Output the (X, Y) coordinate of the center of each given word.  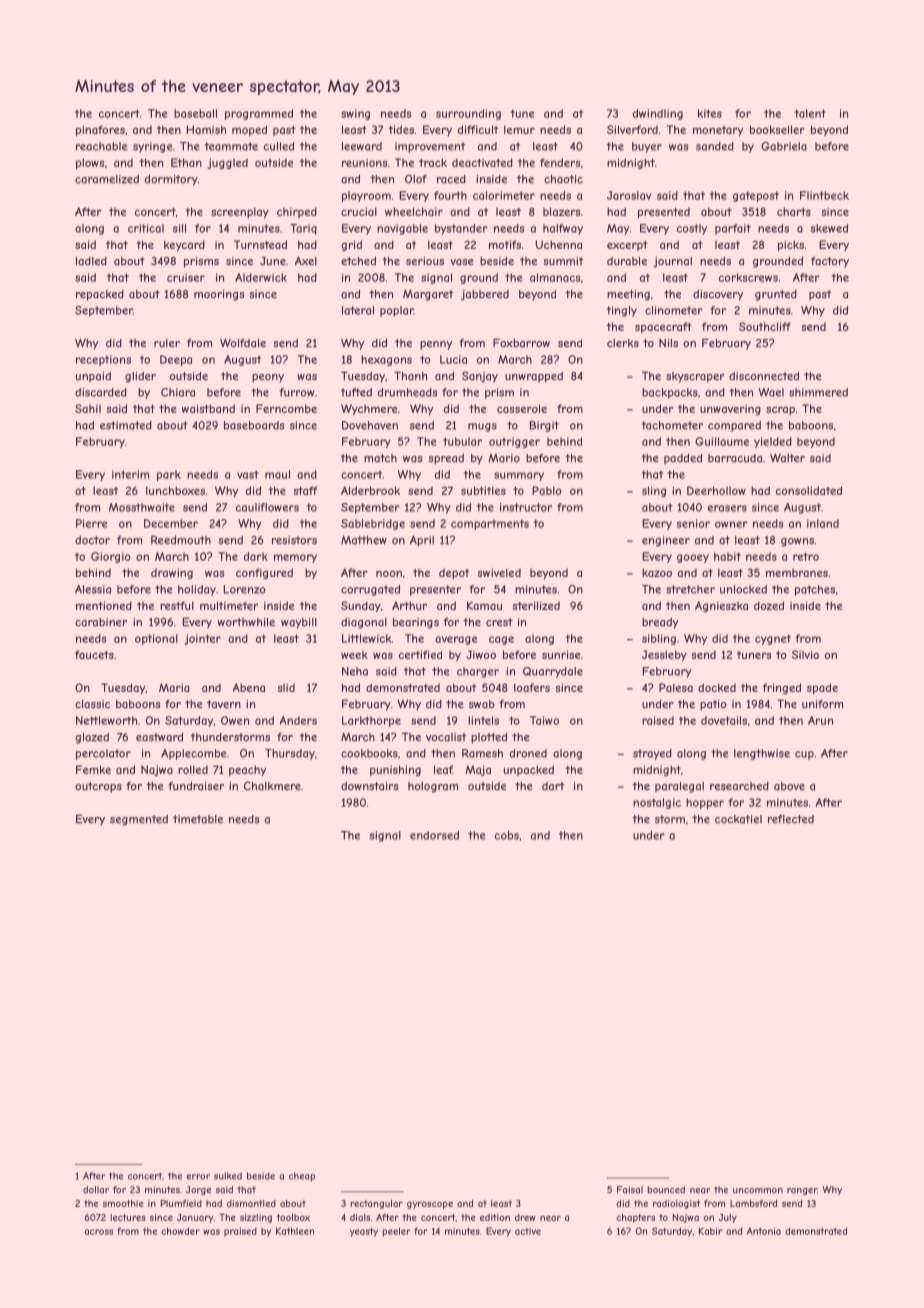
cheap (302, 1177)
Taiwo (544, 720)
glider (140, 377)
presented (664, 212)
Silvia (805, 654)
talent (810, 113)
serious (425, 261)
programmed (259, 114)
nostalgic (657, 803)
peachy (247, 770)
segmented (139, 820)
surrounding (468, 114)
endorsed (434, 835)
